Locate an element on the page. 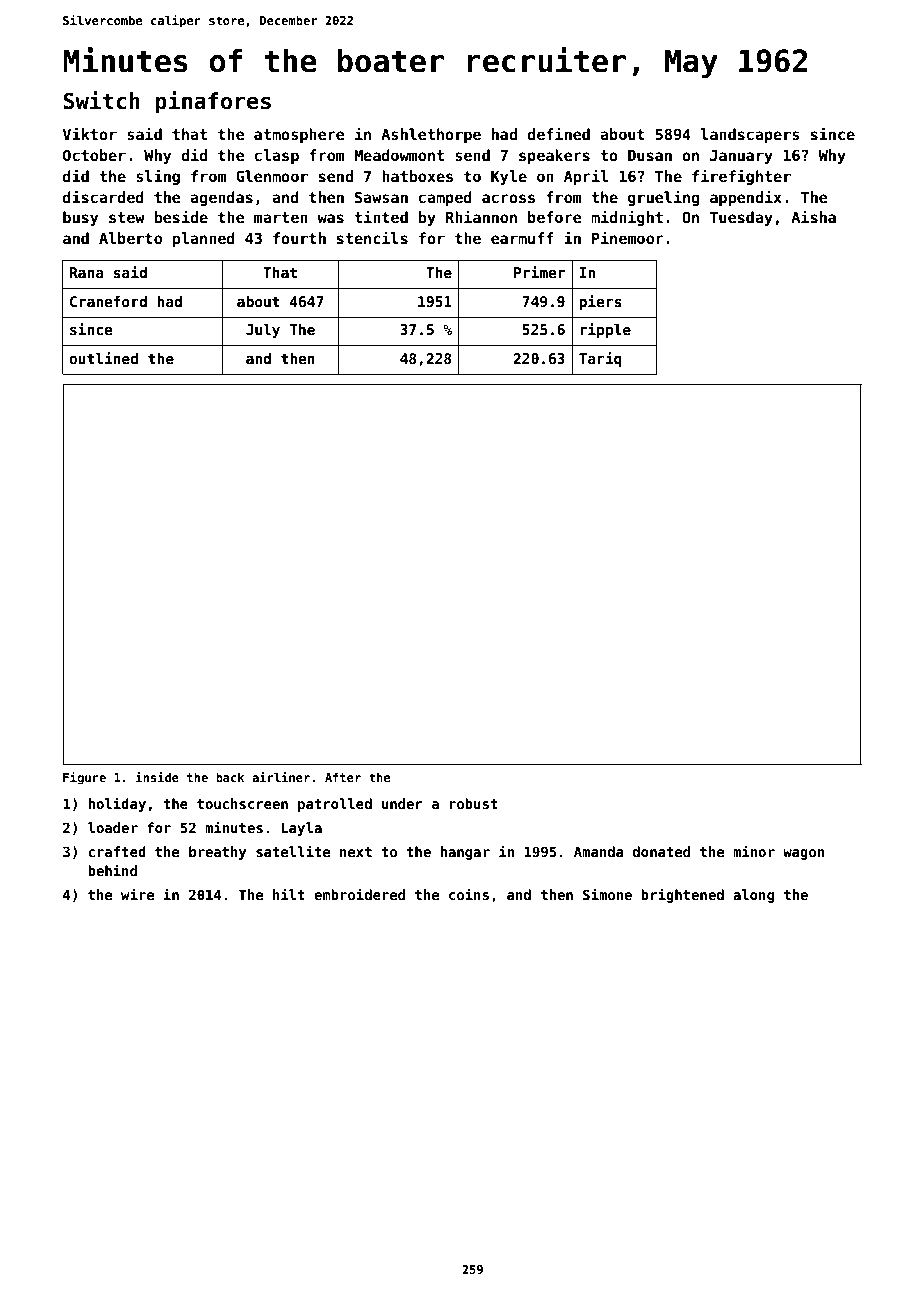 This image has height=1308, width=924. Craneford is located at coordinates (108, 301).
